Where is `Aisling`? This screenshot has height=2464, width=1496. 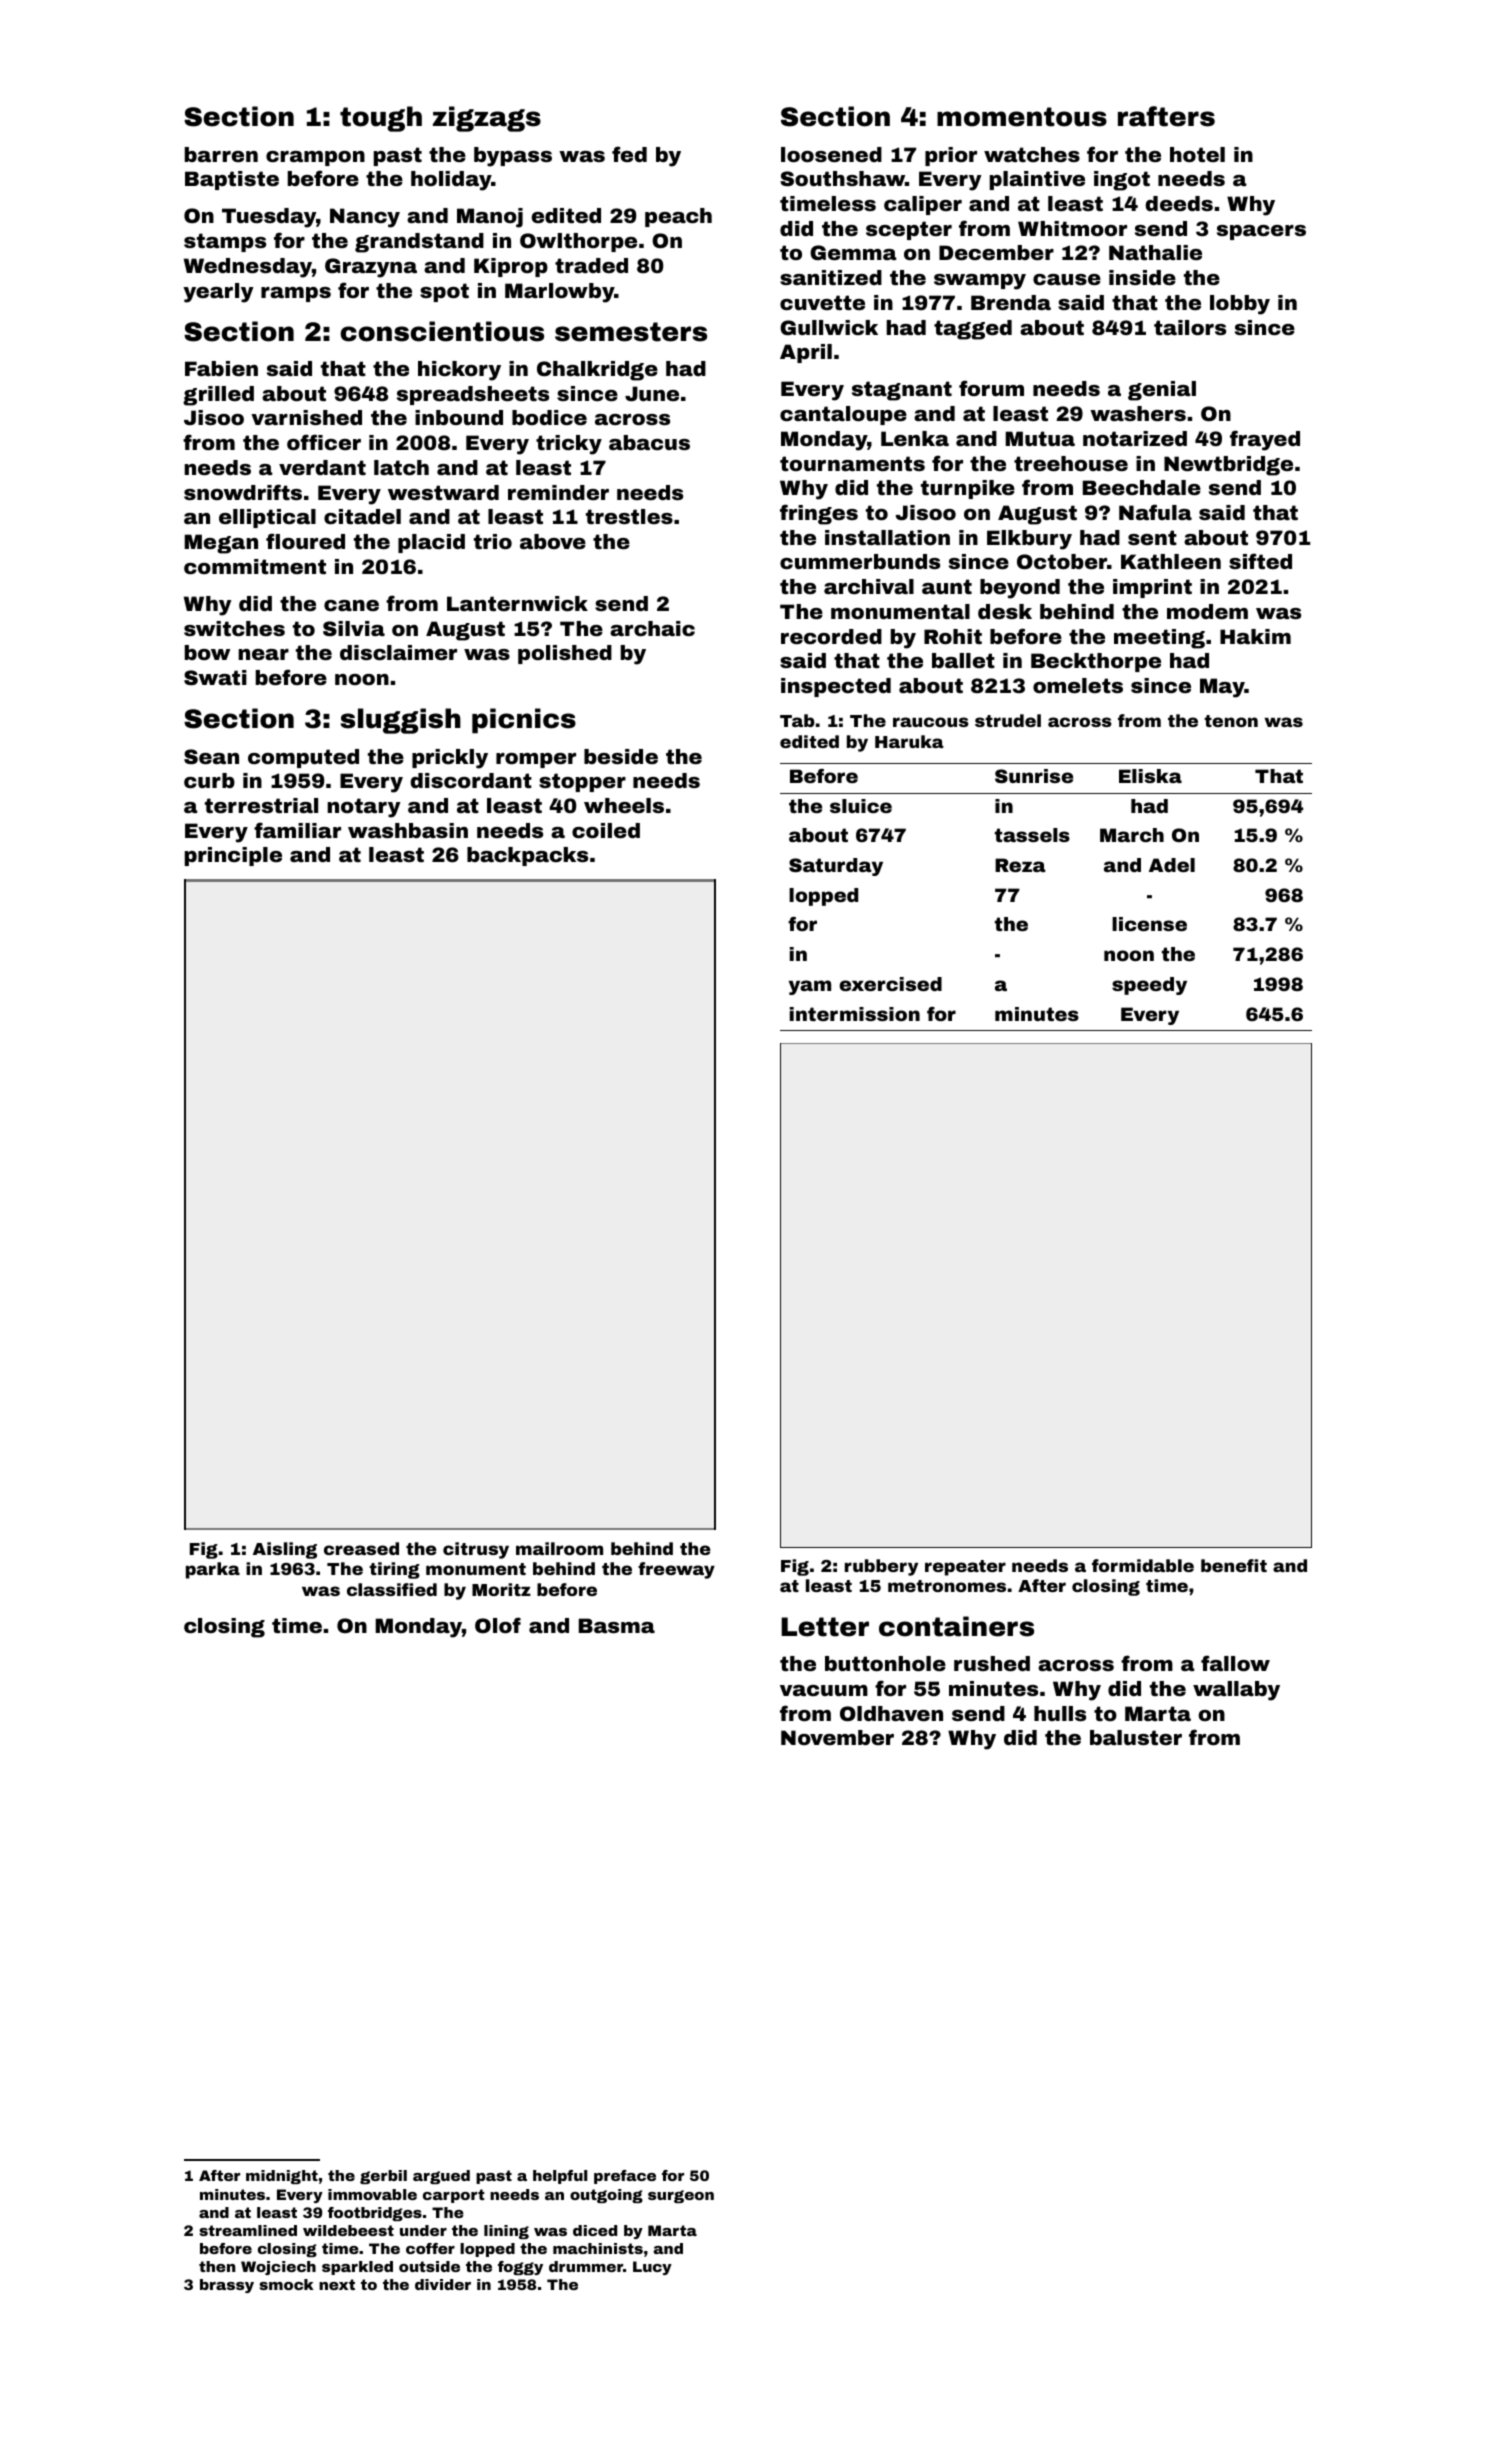 Aisling is located at coordinates (285, 1550).
